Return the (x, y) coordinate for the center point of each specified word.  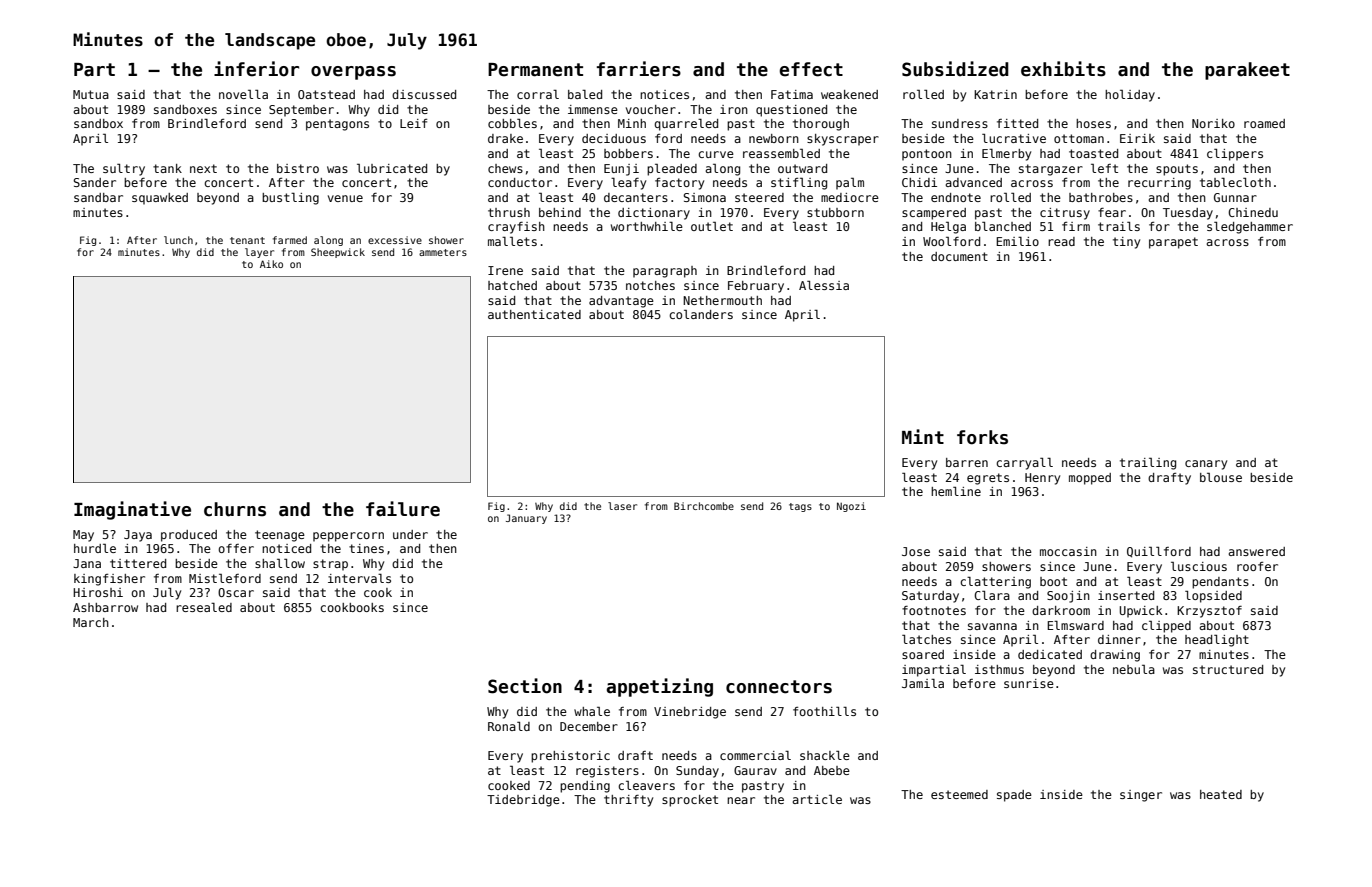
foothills (824, 711)
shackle (825, 755)
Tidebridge (523, 801)
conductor (520, 182)
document (959, 256)
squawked (160, 199)
